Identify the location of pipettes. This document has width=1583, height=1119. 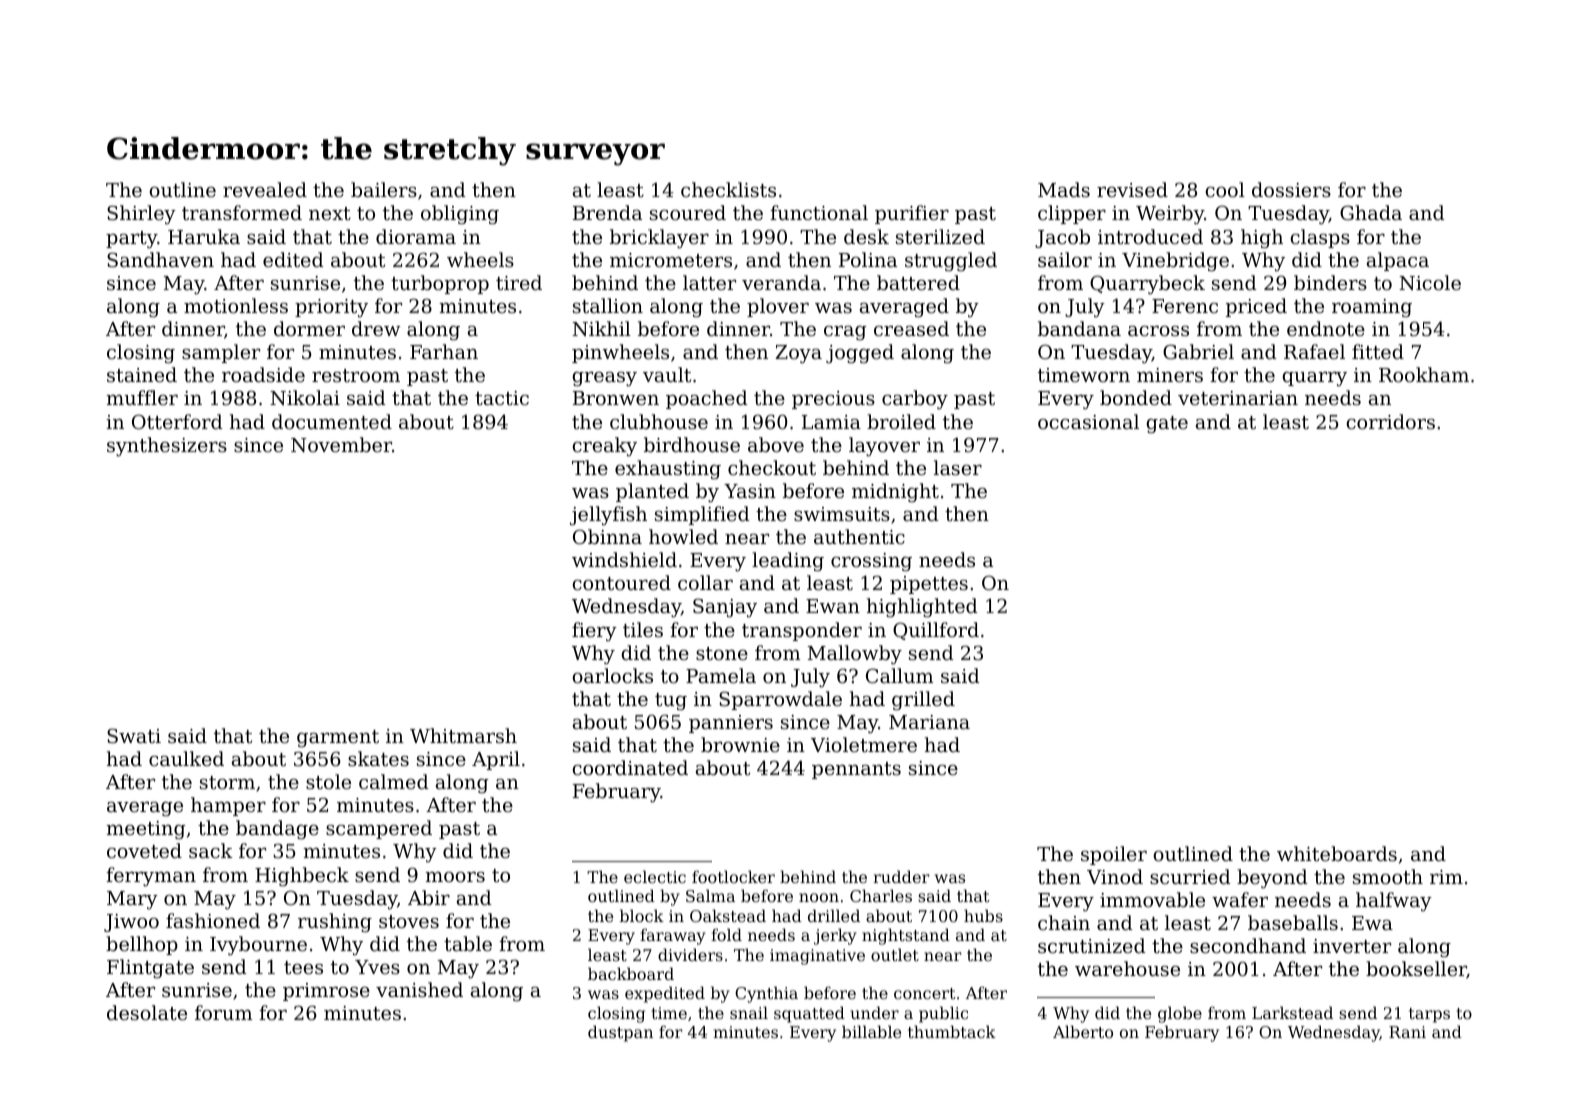
(929, 585).
